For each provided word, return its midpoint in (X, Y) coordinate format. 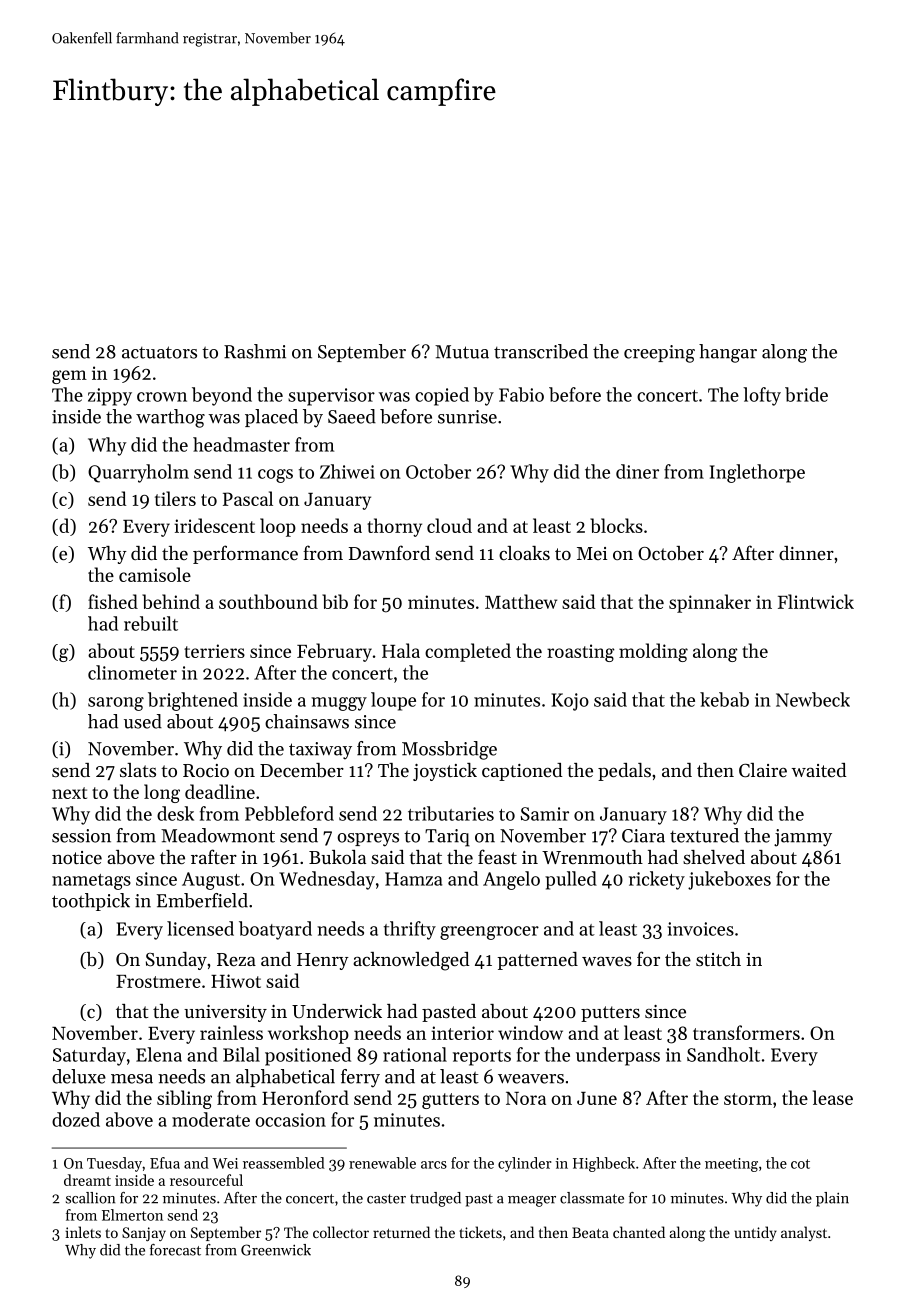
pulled (571, 880)
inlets (83, 1232)
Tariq (447, 838)
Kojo (570, 702)
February (334, 652)
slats (138, 770)
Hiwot (236, 981)
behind (171, 601)
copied (442, 396)
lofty (762, 396)
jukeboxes (729, 880)
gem (69, 377)
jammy (803, 838)
